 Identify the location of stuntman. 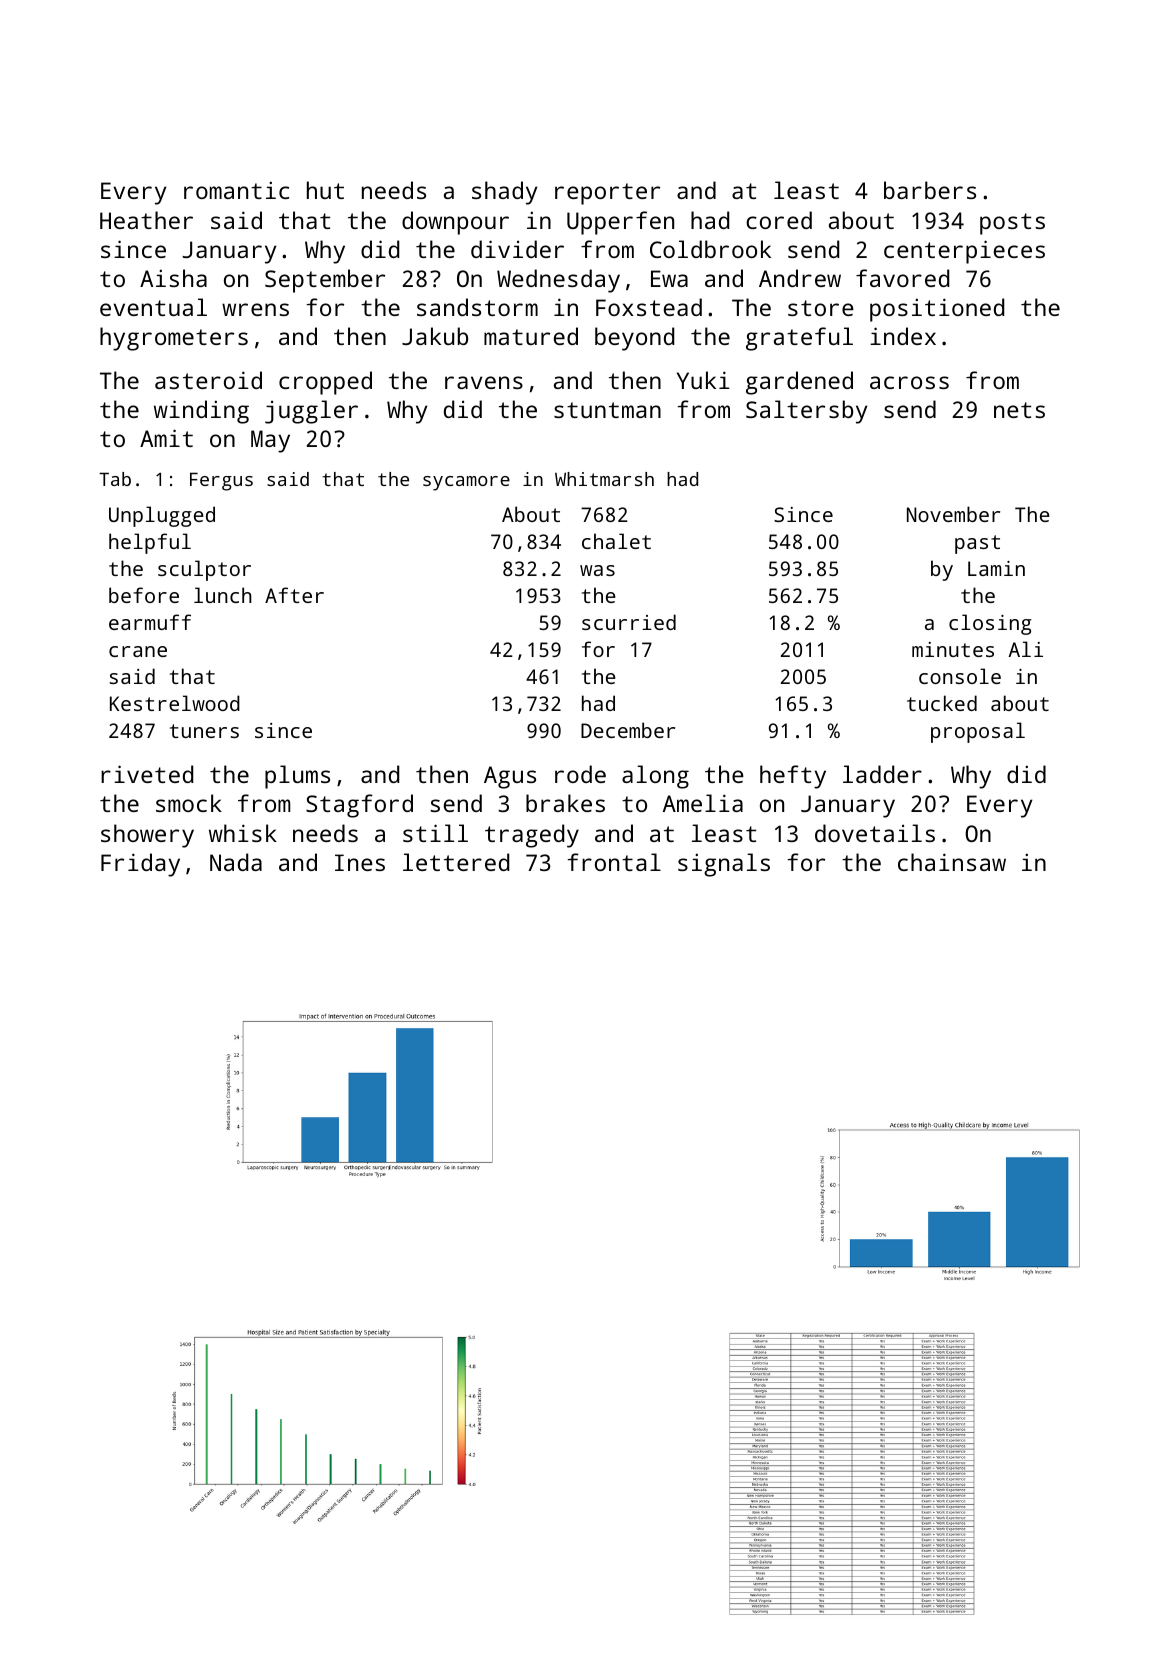
(607, 410).
